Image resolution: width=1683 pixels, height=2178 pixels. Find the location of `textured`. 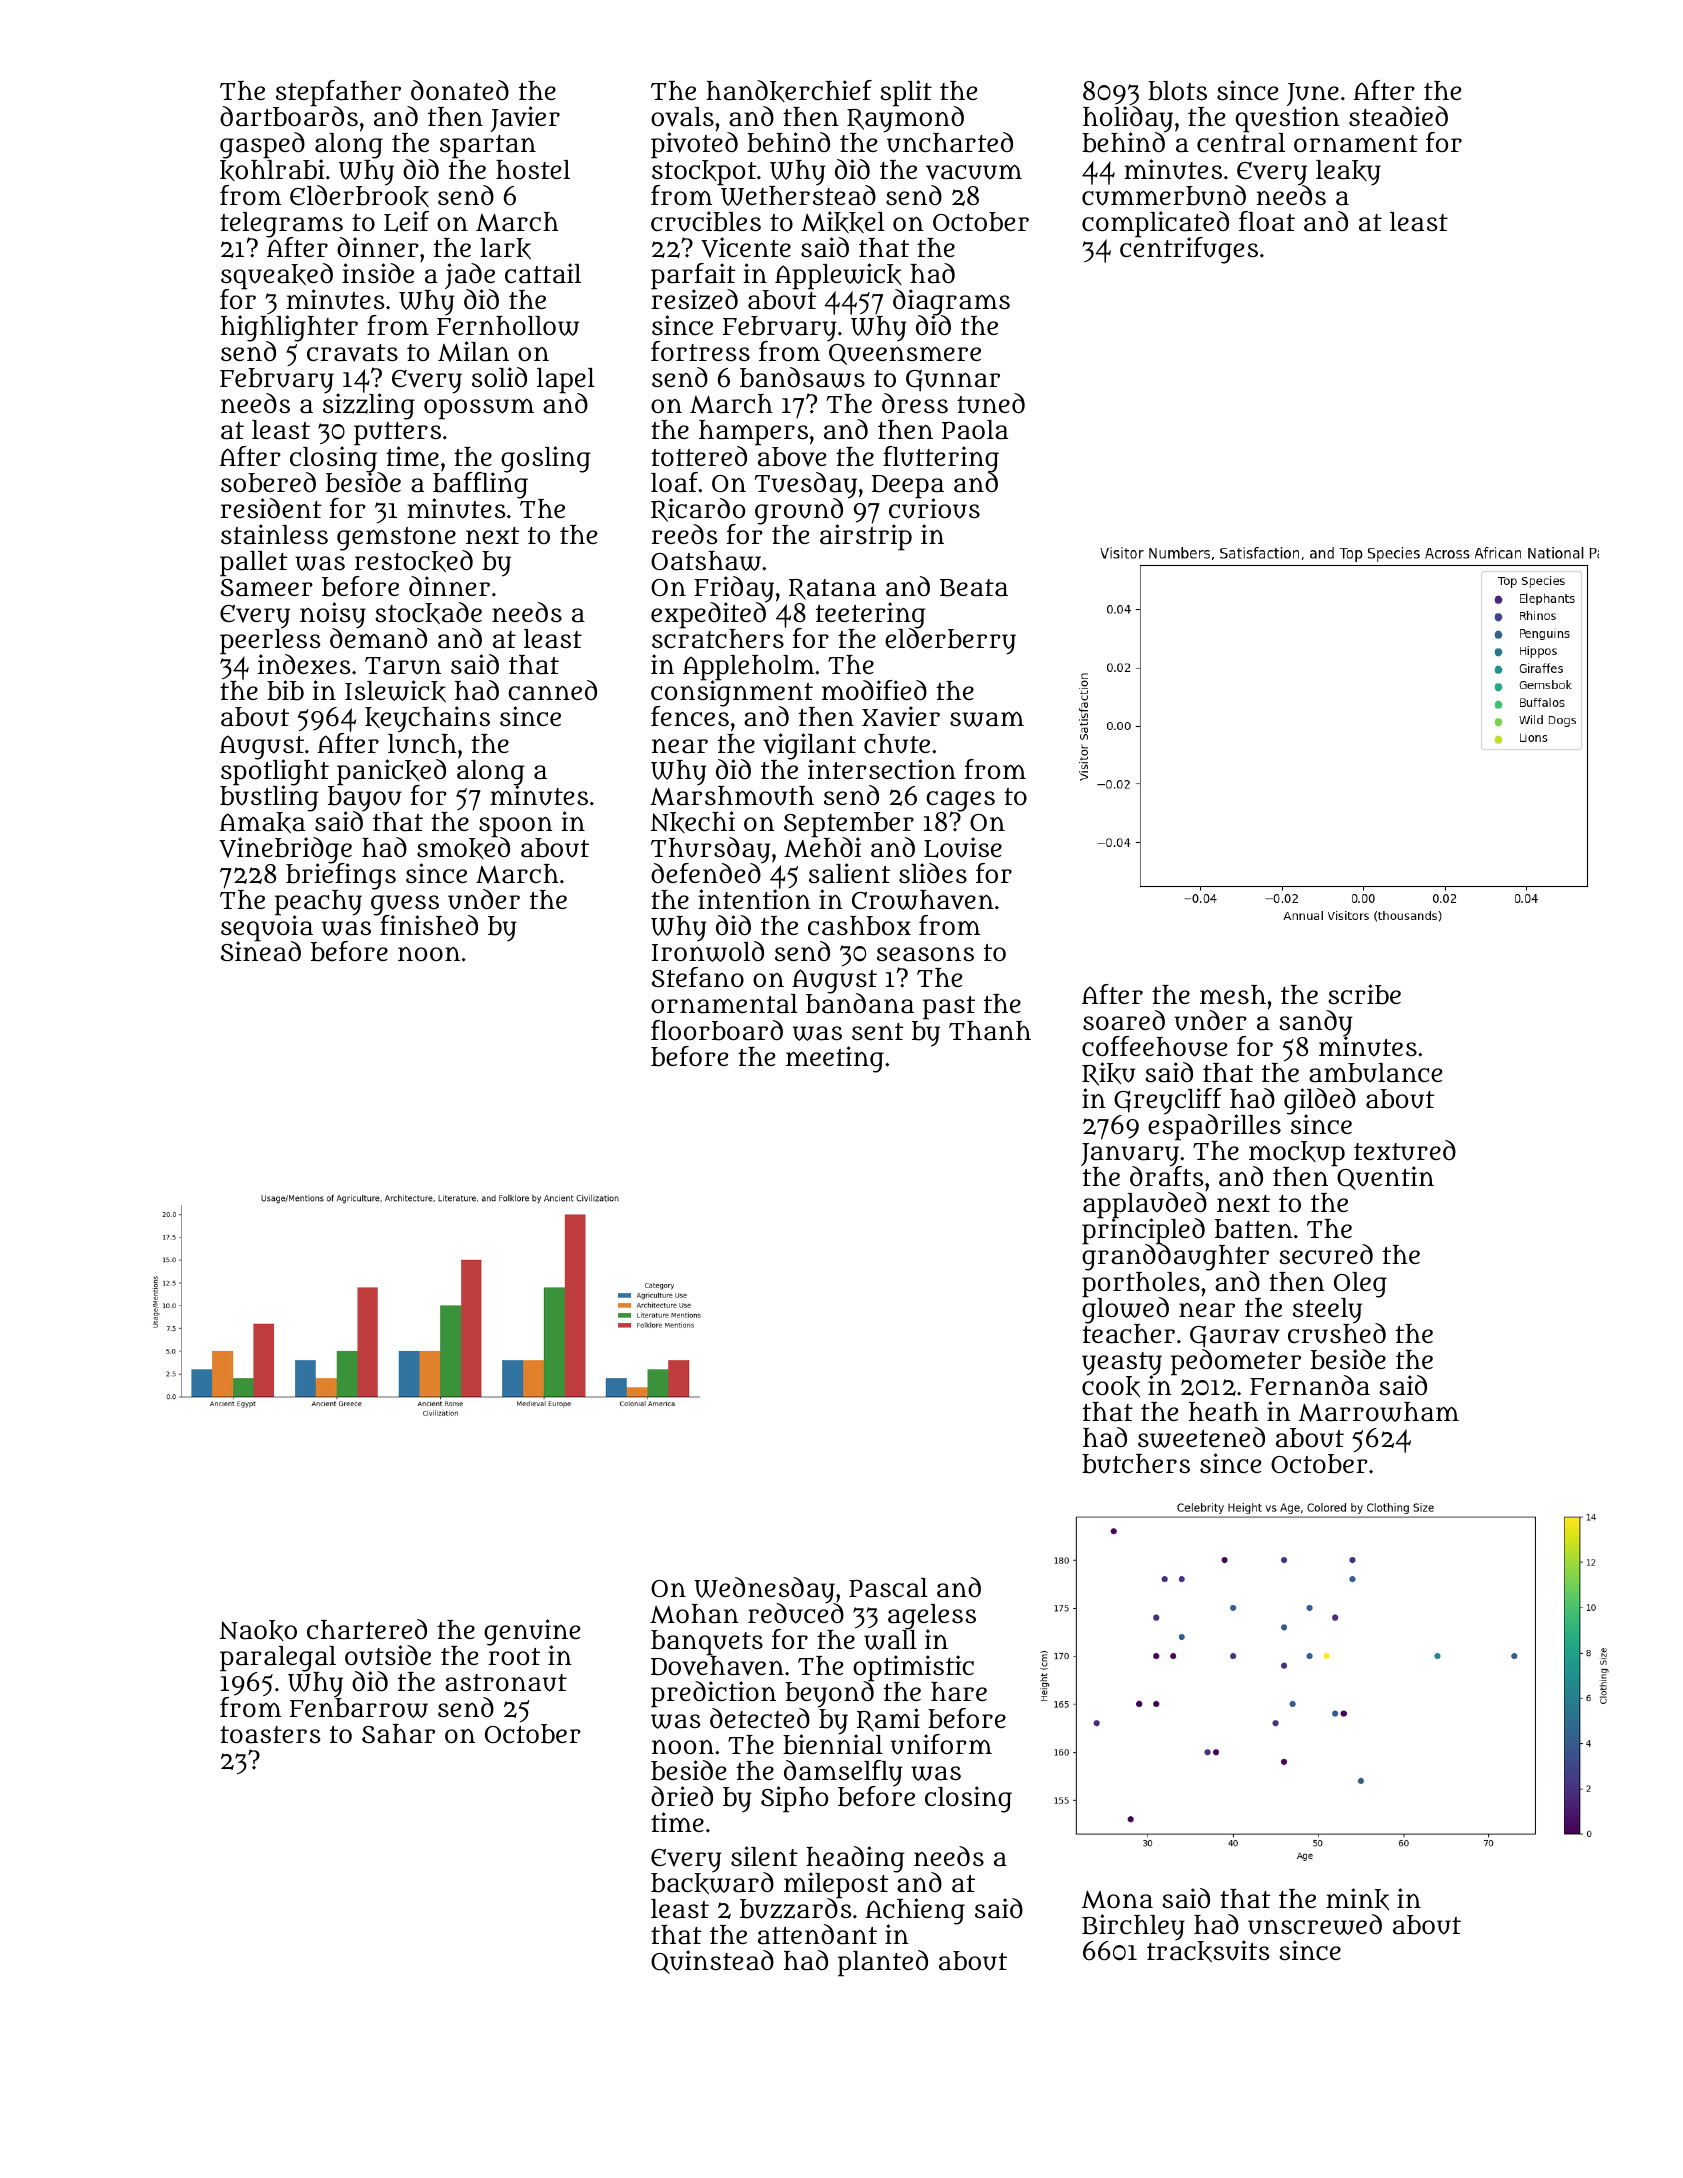

textured is located at coordinates (1405, 1150).
